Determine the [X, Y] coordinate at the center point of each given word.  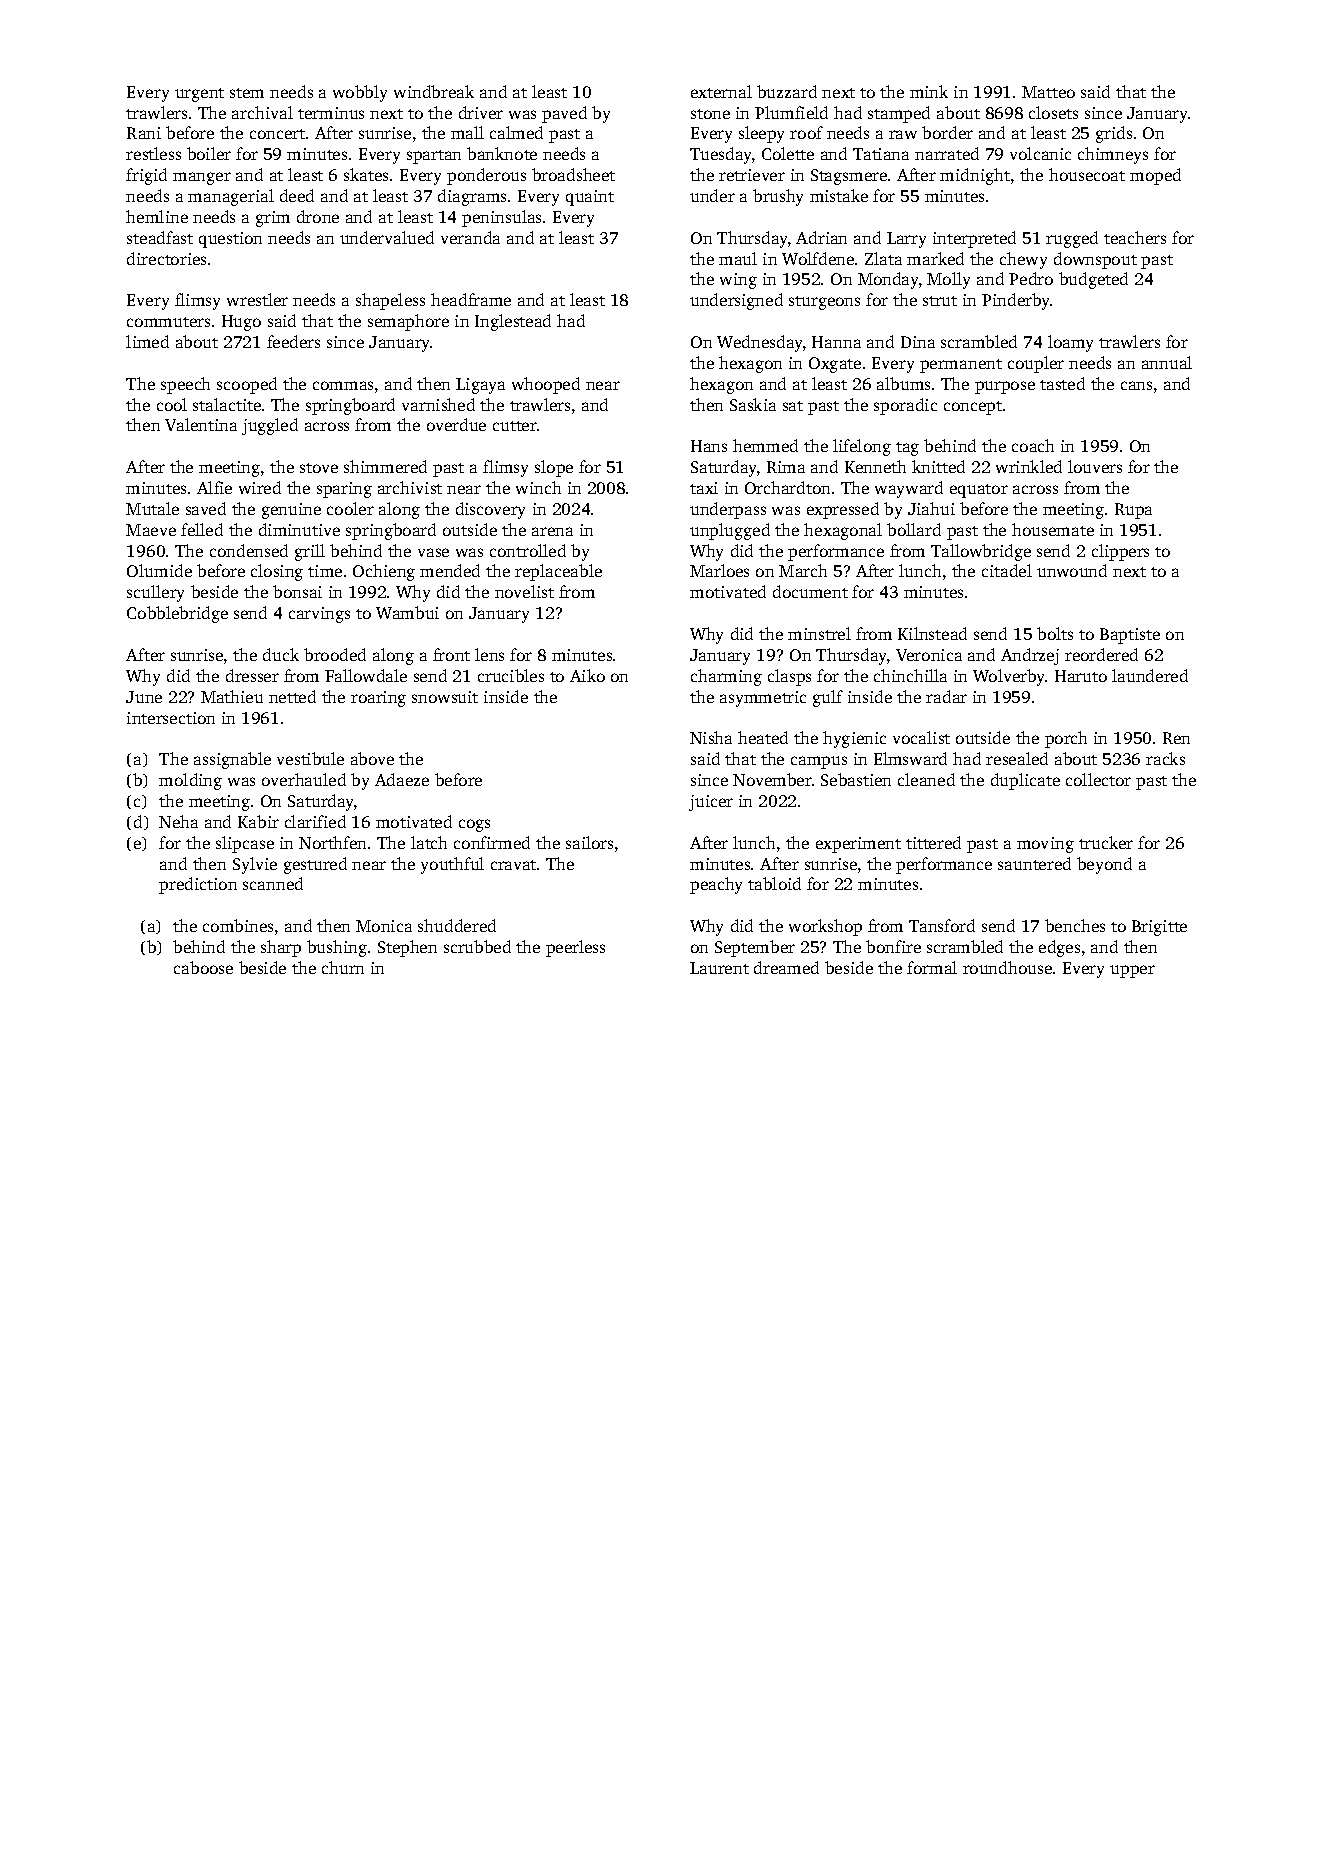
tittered [933, 842]
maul [738, 258]
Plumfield [791, 112]
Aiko [587, 675]
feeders [293, 341]
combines [238, 925]
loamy [1070, 343]
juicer [711, 803]
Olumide [159, 570]
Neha [178, 821]
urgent [199, 95]
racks [1165, 758]
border [947, 132]
